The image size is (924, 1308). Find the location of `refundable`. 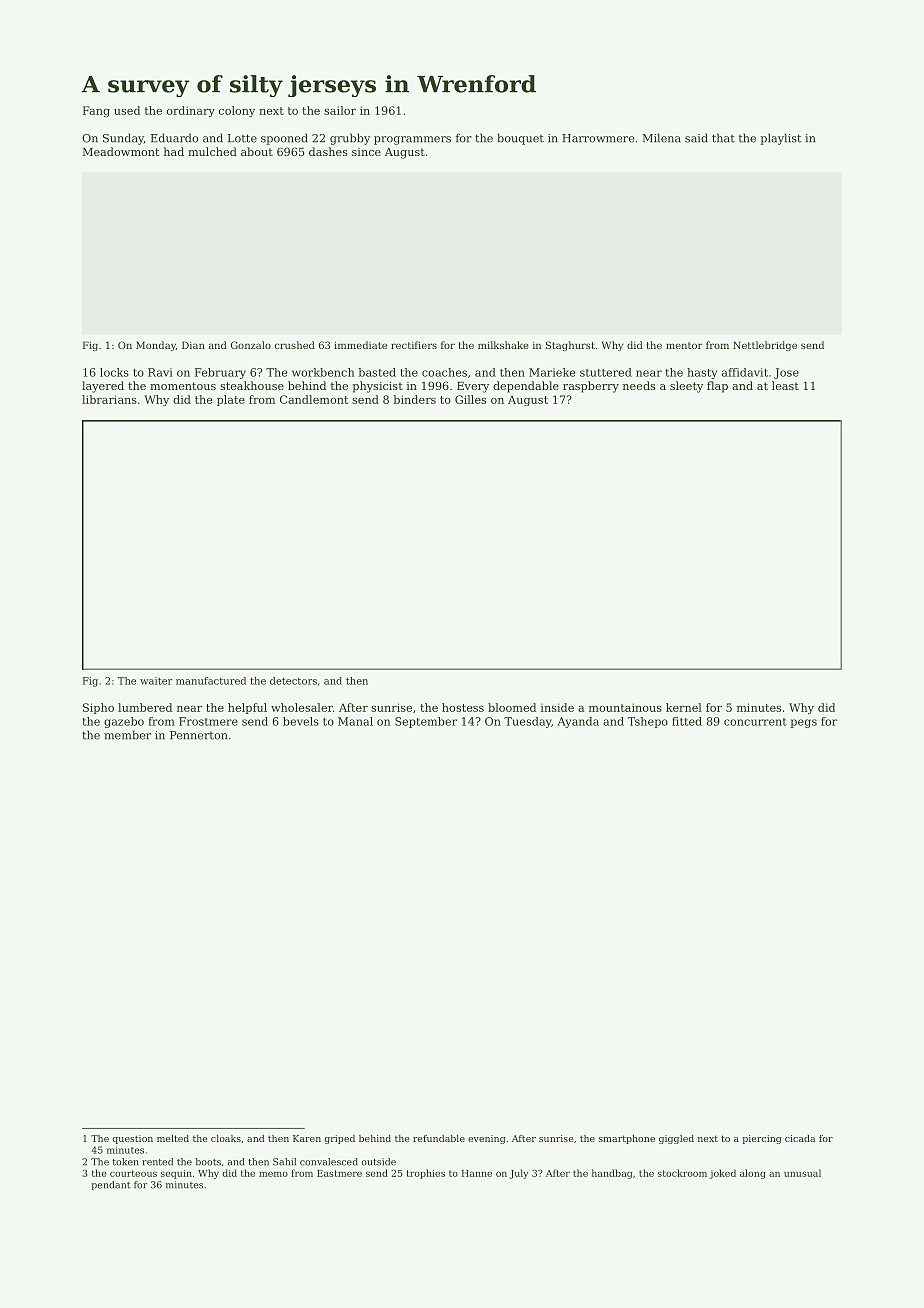

refundable is located at coordinates (439, 1138).
